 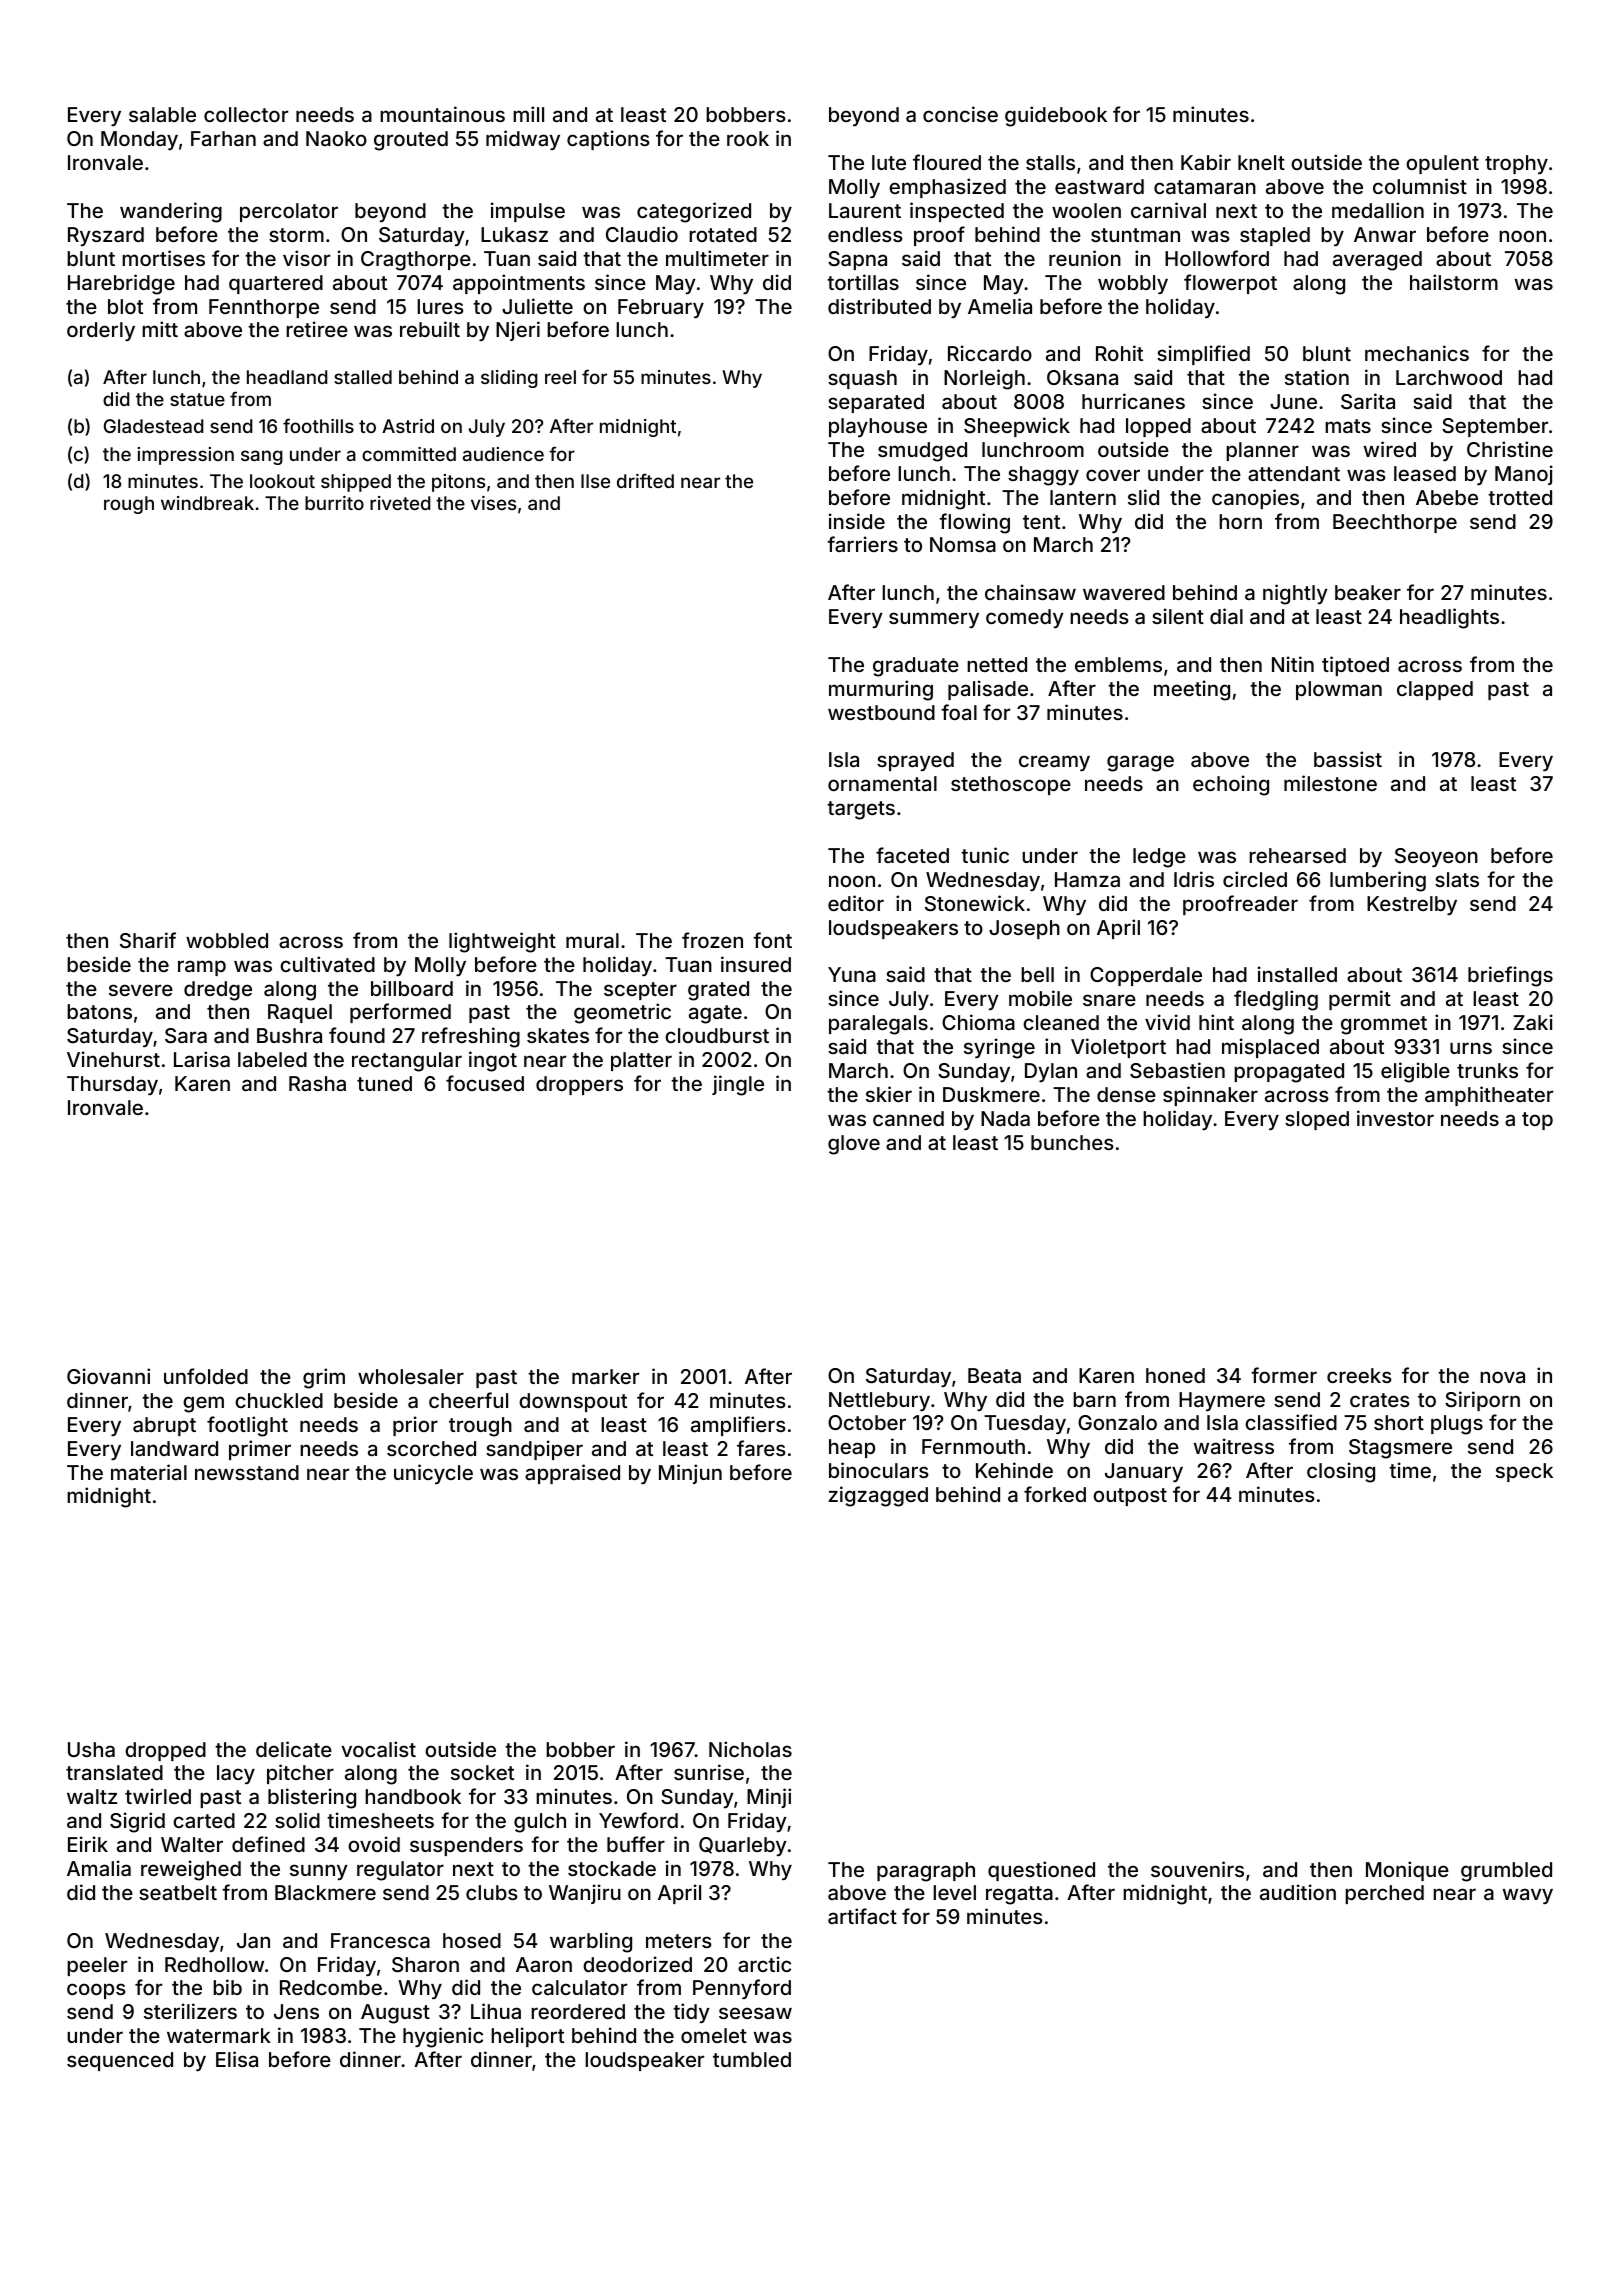 What do you see at coordinates (985, 855) in the screenshot?
I see `tunic` at bounding box center [985, 855].
